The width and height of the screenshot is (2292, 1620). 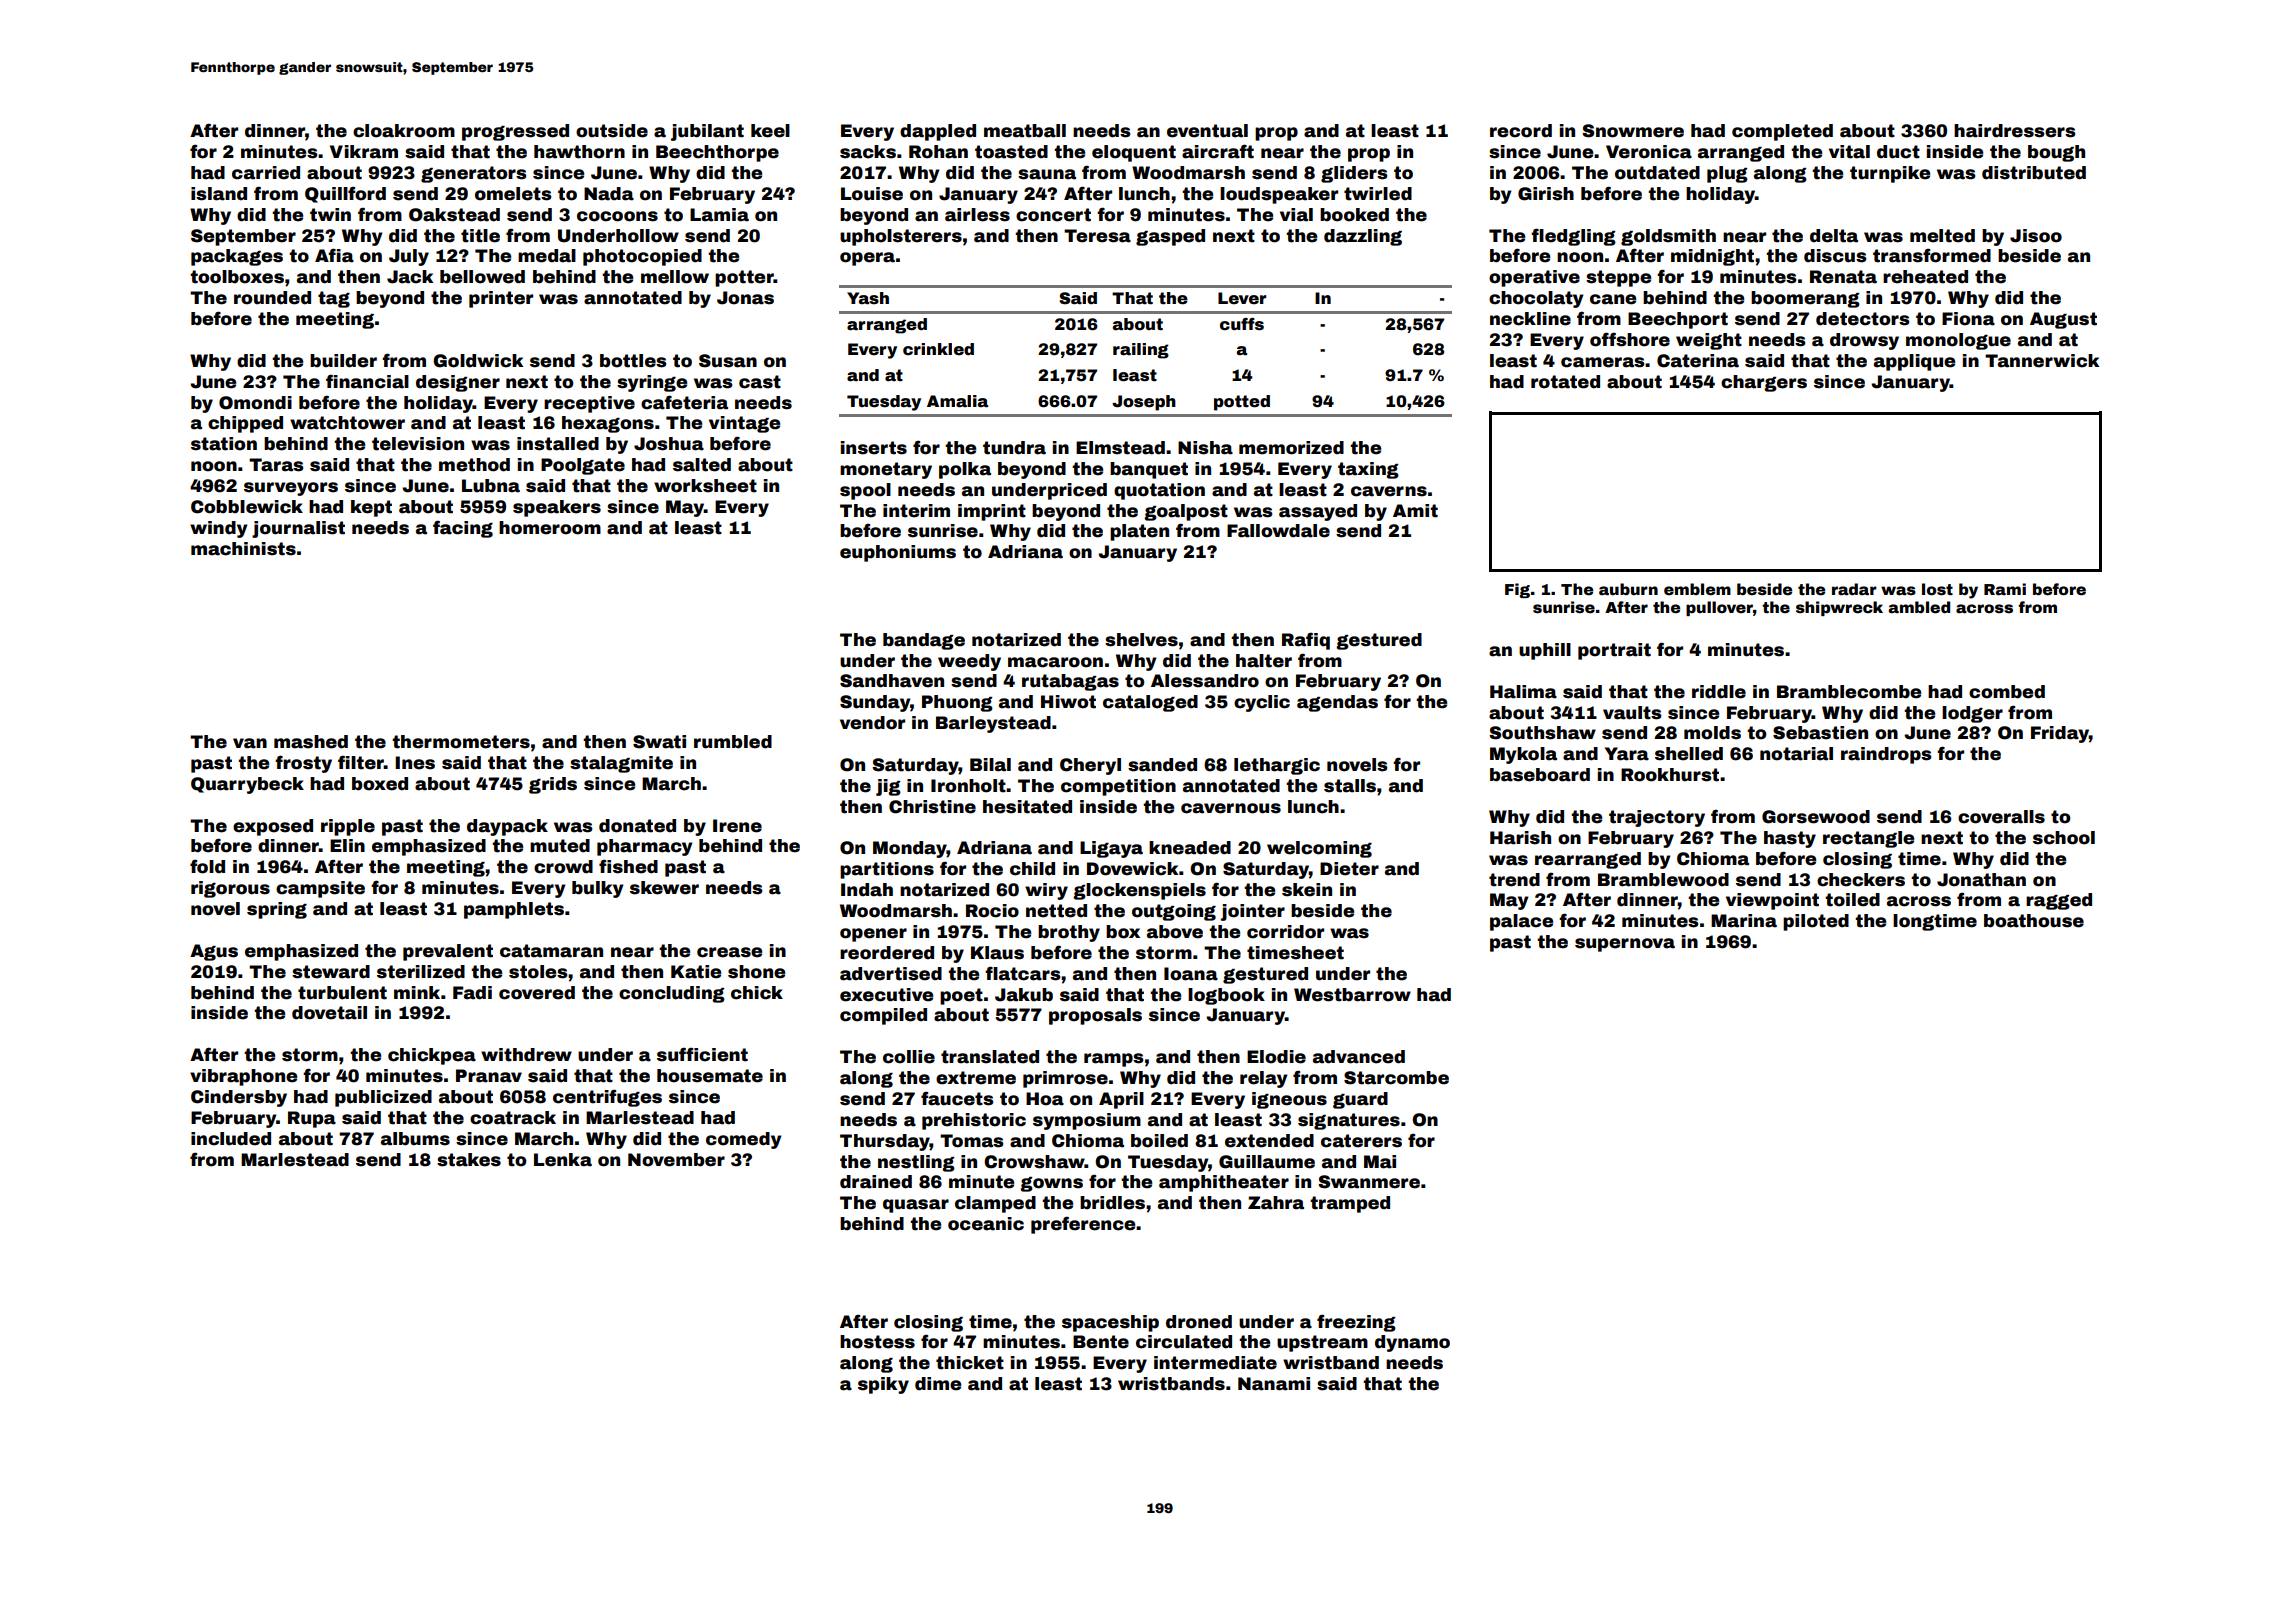 I want to click on ripple, so click(x=348, y=827).
